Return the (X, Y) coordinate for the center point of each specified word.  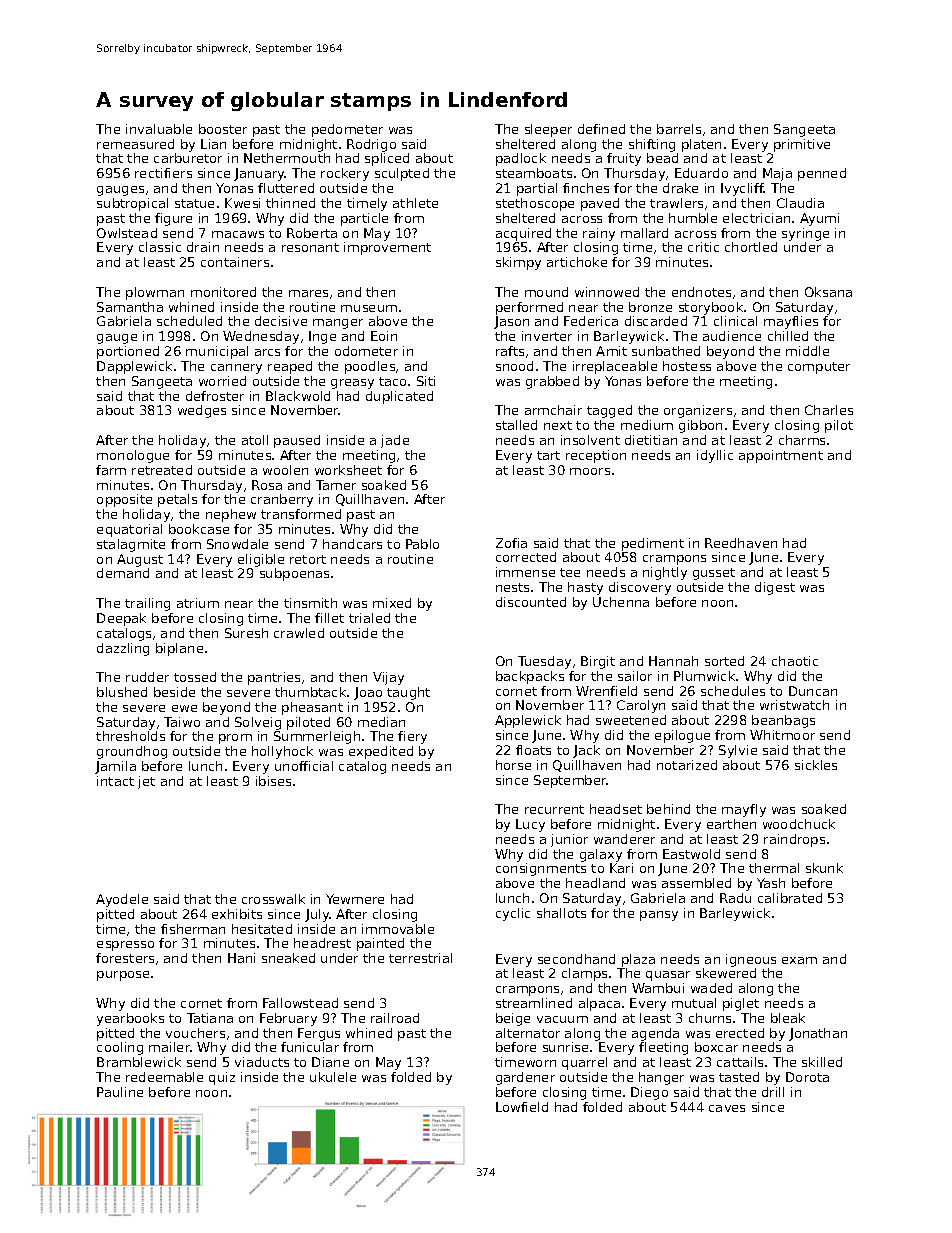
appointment (781, 456)
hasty (585, 588)
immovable (398, 929)
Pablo (422, 544)
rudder (147, 677)
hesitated (262, 929)
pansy (659, 916)
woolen (285, 470)
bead (662, 158)
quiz (222, 1078)
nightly (665, 573)
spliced (387, 159)
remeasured (135, 144)
